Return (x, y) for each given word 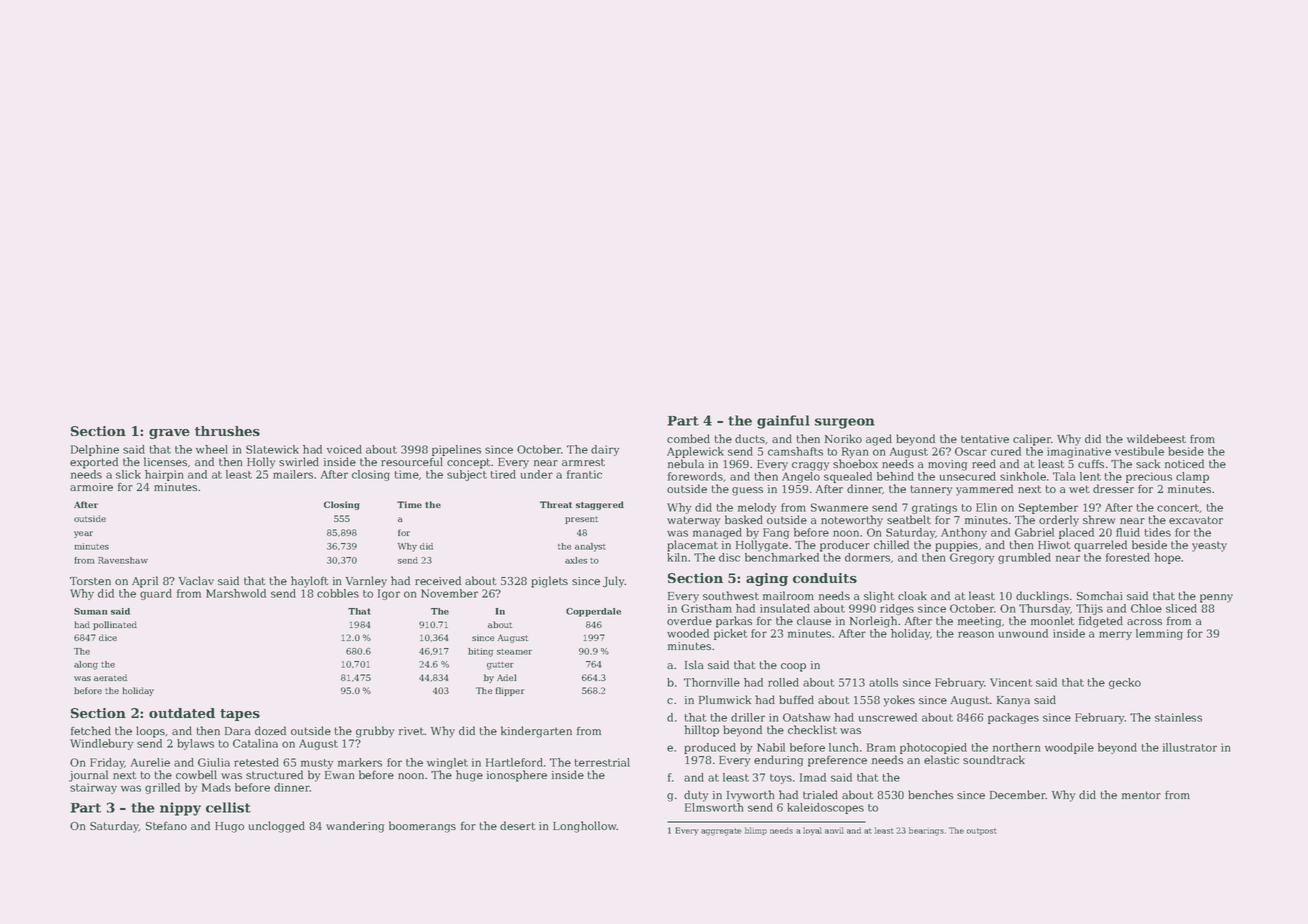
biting (480, 652)
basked (744, 519)
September (1048, 508)
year (83, 534)
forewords (695, 476)
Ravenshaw (123, 560)
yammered (984, 490)
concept (469, 463)
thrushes (227, 431)
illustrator (1190, 747)
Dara (238, 731)
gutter (500, 666)
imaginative (1079, 452)
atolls (883, 682)
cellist (228, 807)
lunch (843, 747)
